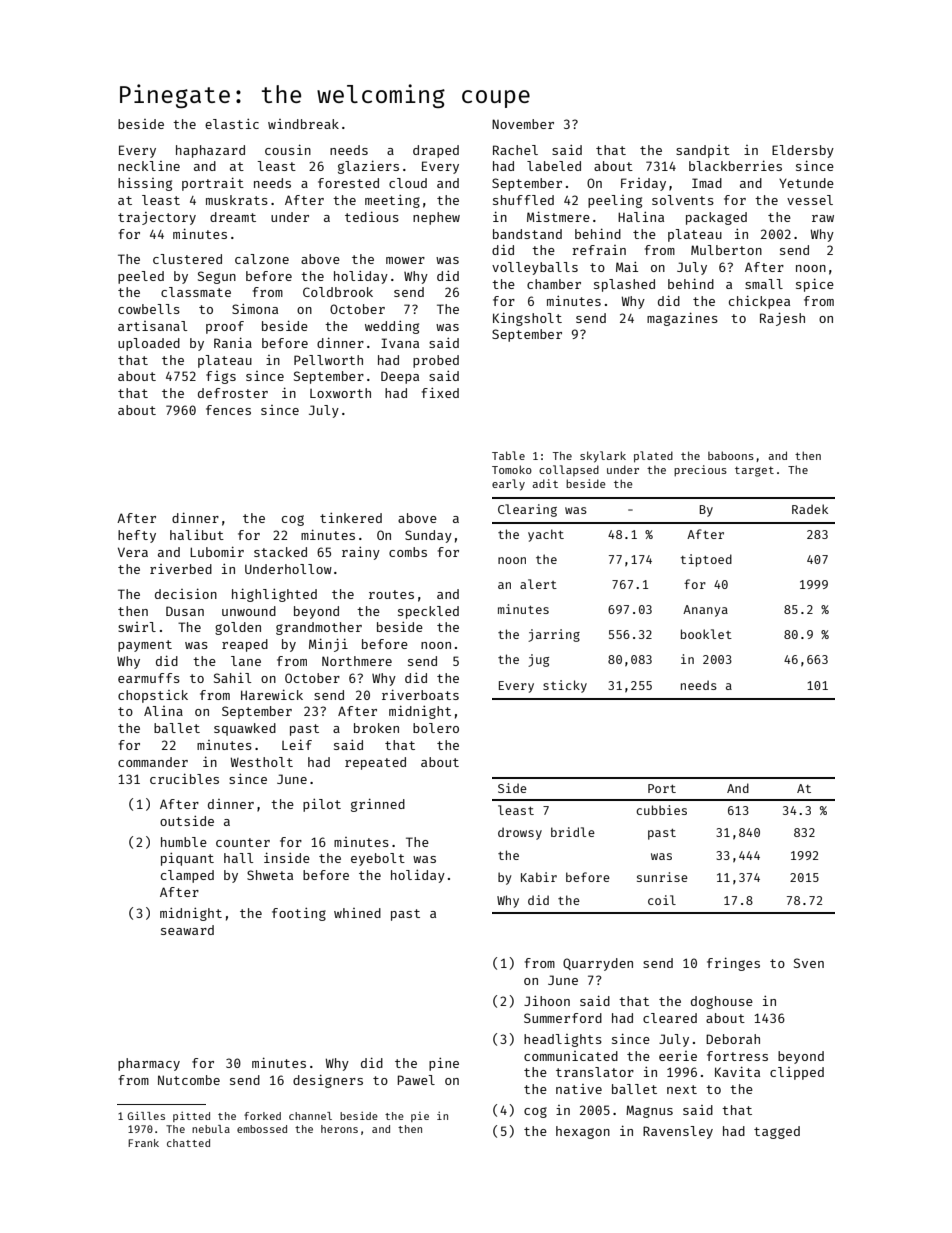 The image size is (952, 1233). I want to click on fixed, so click(440, 393).
